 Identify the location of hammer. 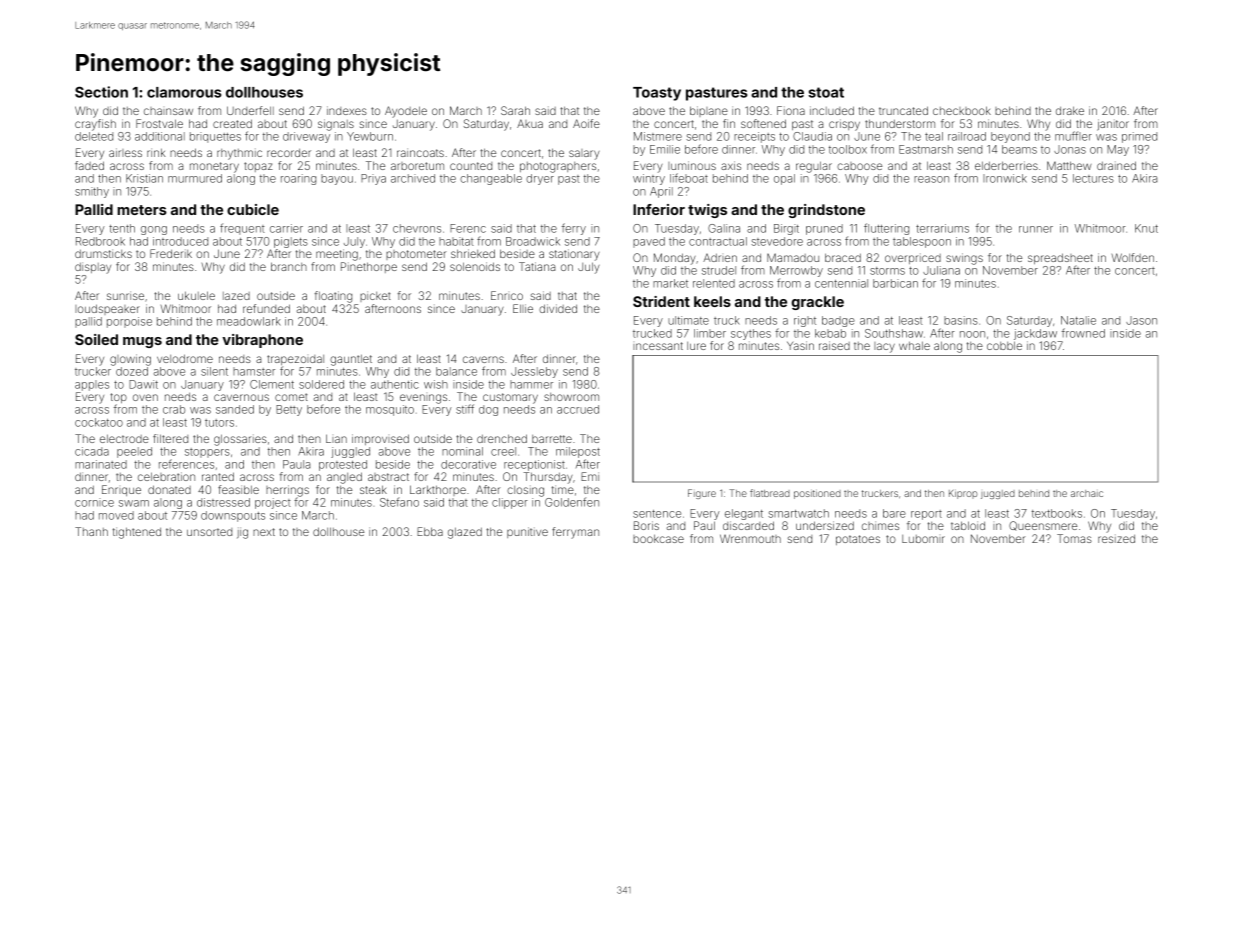
(531, 384).
